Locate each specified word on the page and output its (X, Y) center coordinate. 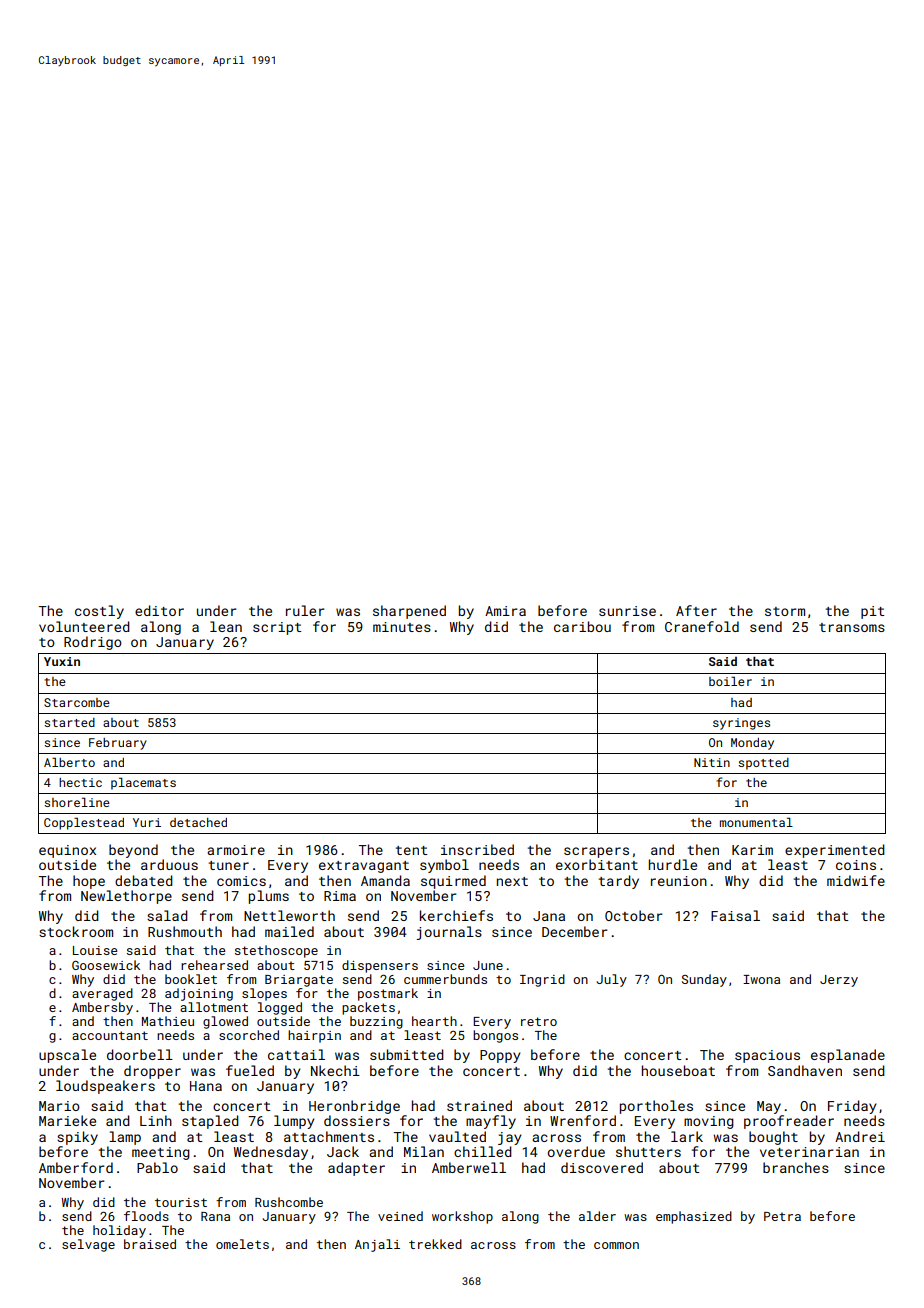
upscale (67, 1056)
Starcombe (77, 702)
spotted (763, 764)
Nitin (712, 762)
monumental (756, 822)
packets (368, 1008)
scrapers (596, 852)
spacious (767, 1056)
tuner (229, 865)
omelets (242, 1244)
